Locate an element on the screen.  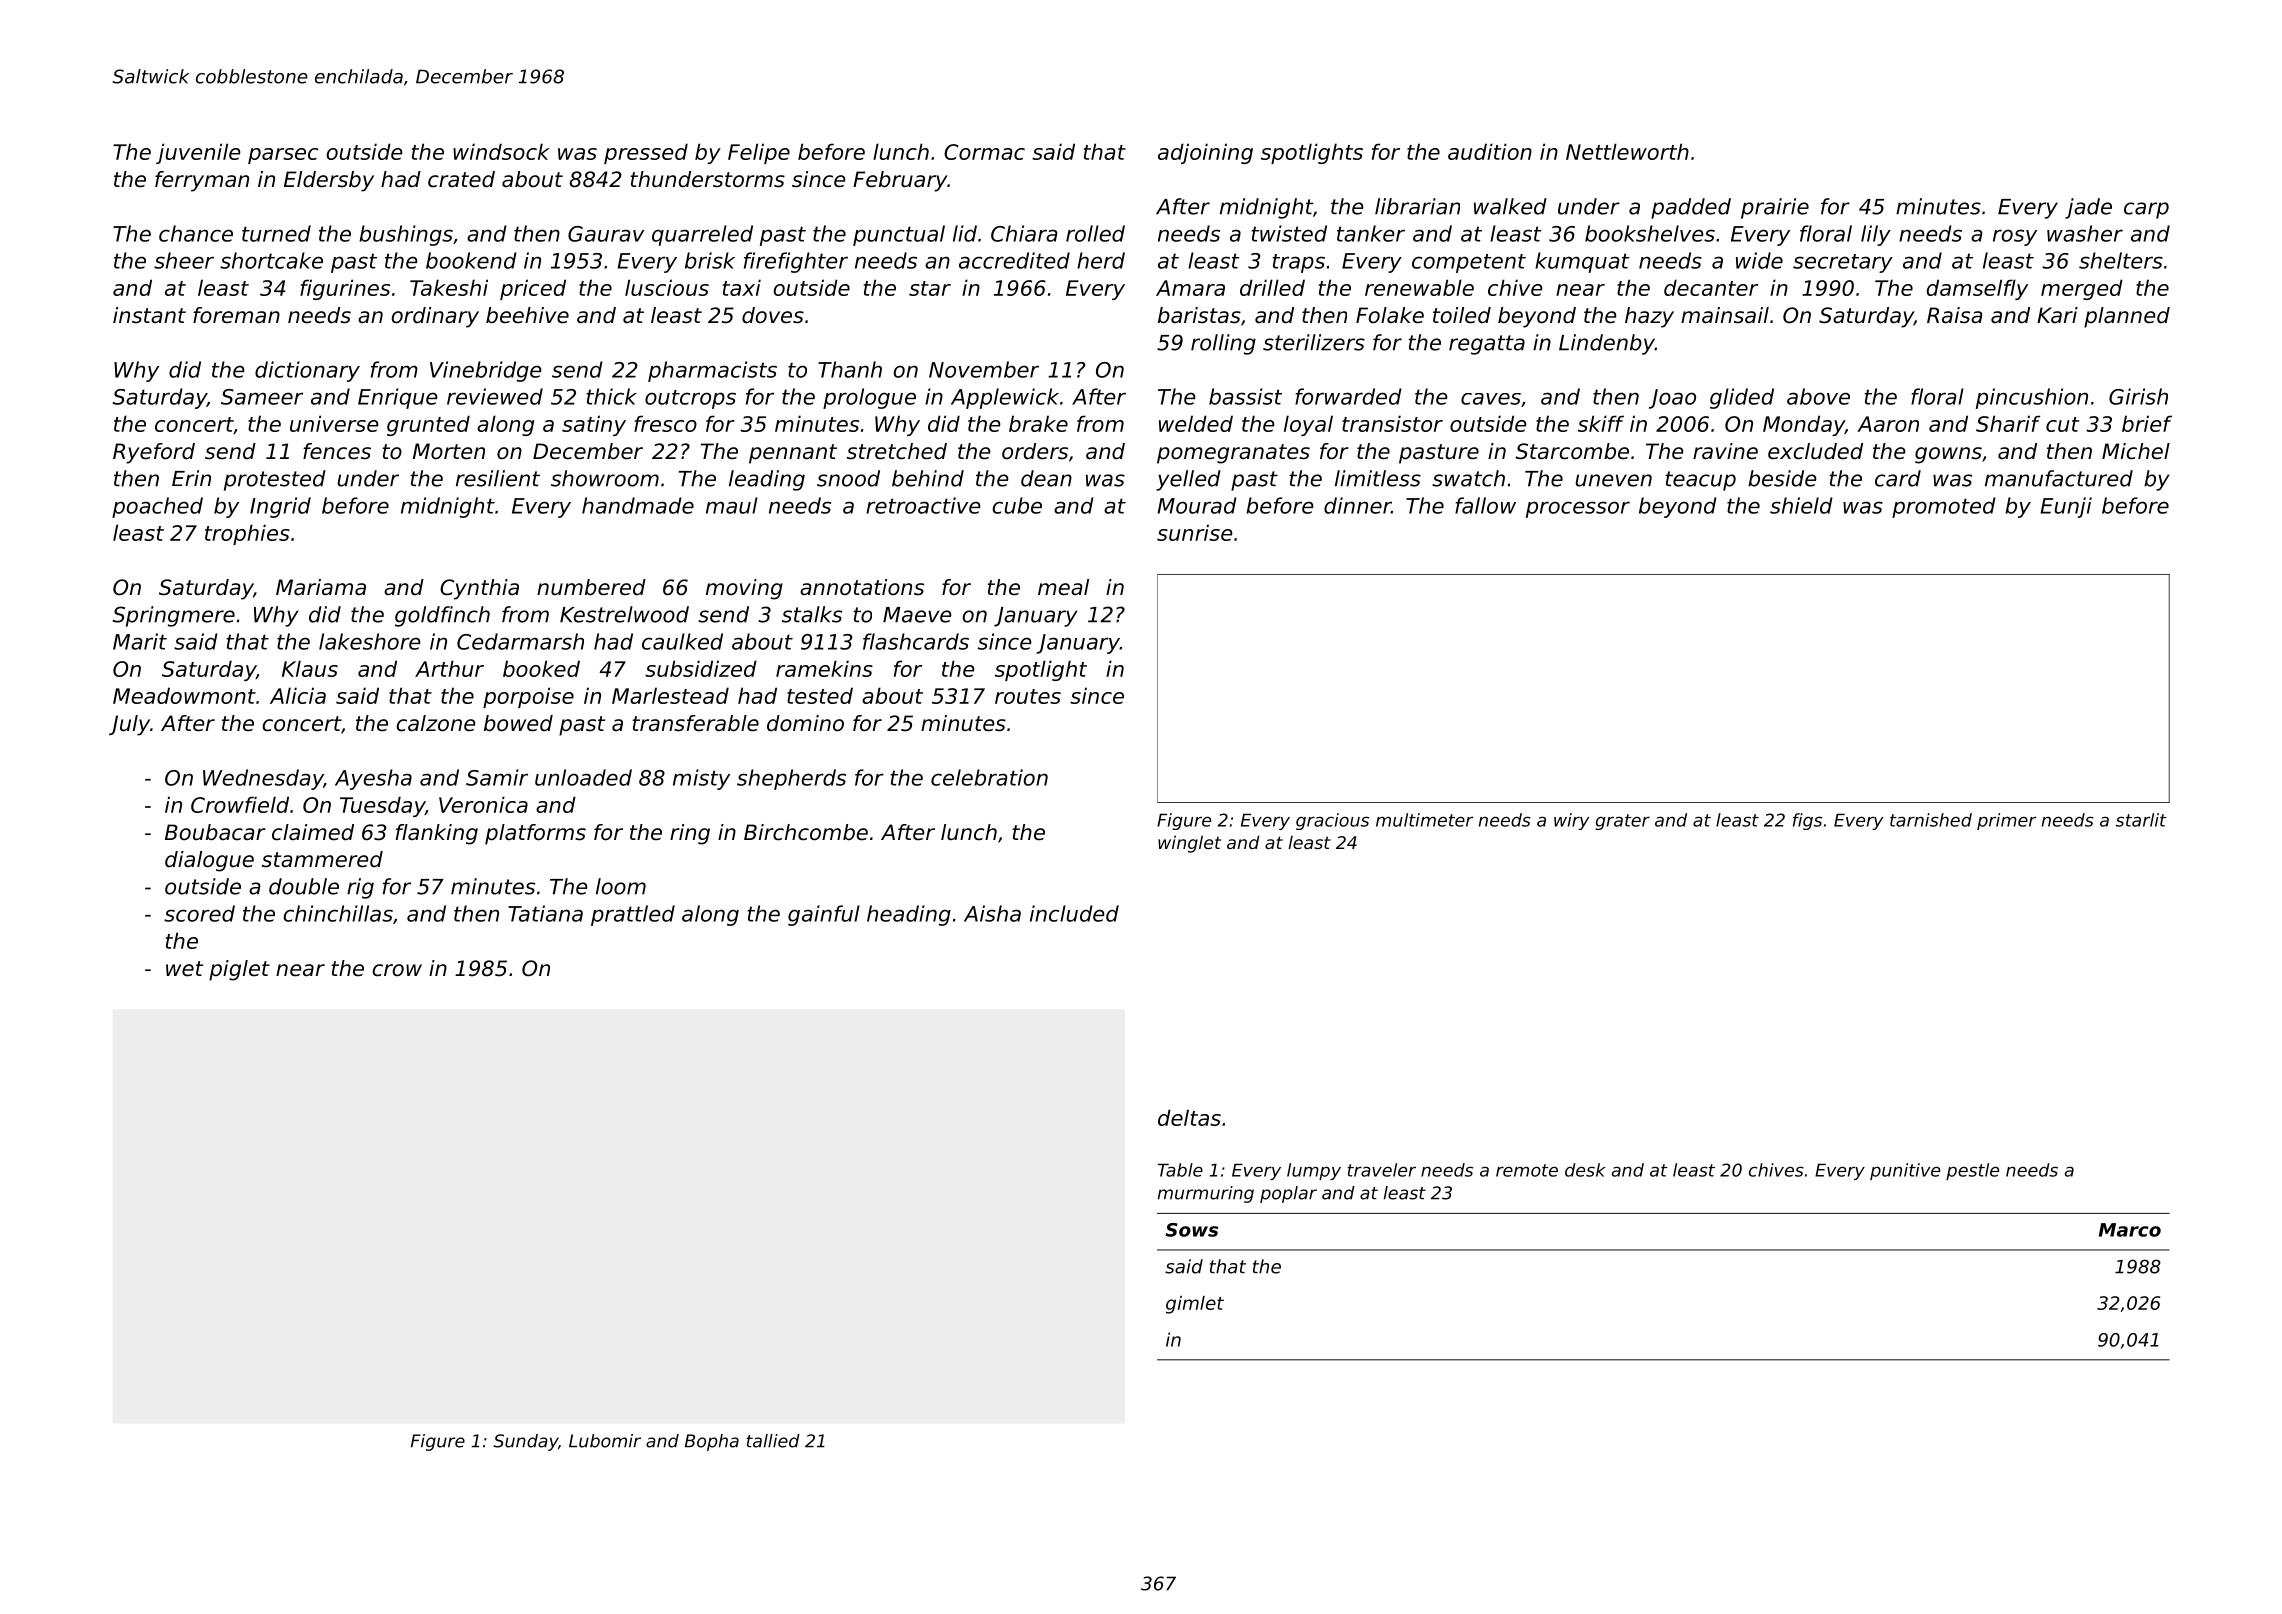
jade is located at coordinates (2088, 208).
